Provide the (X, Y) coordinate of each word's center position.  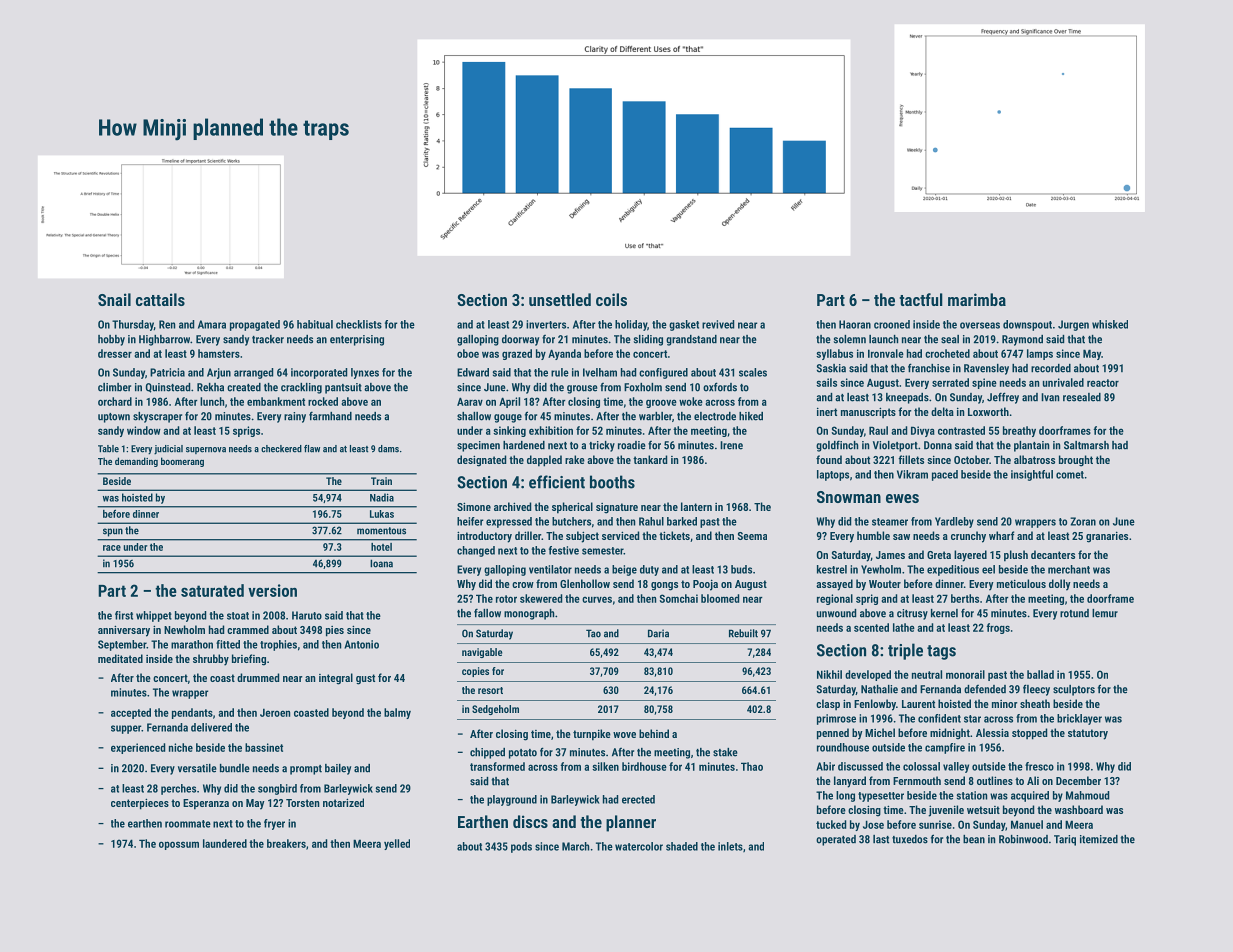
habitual (315, 324)
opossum (179, 845)
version (272, 590)
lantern (696, 506)
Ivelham (600, 372)
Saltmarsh (1086, 445)
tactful (921, 299)
